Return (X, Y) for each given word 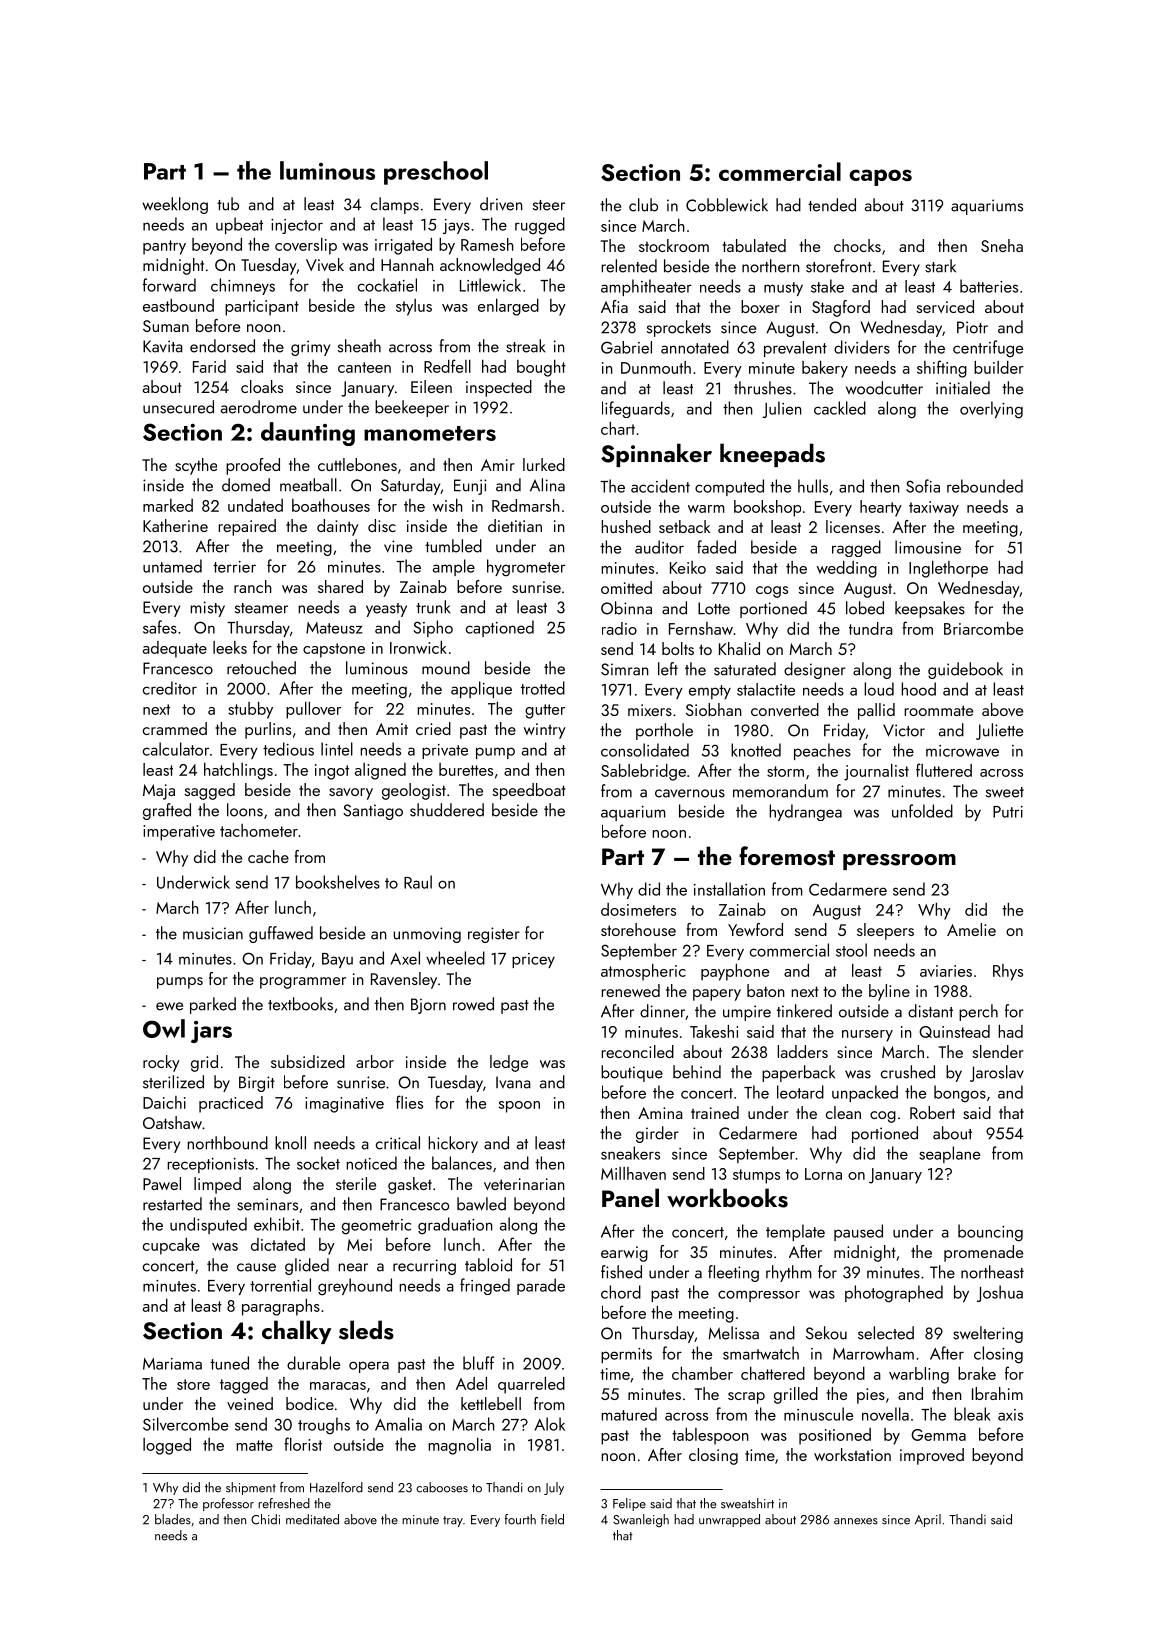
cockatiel (387, 285)
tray (453, 1521)
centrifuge (988, 349)
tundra (871, 628)
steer (549, 205)
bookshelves (338, 882)
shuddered (447, 810)
